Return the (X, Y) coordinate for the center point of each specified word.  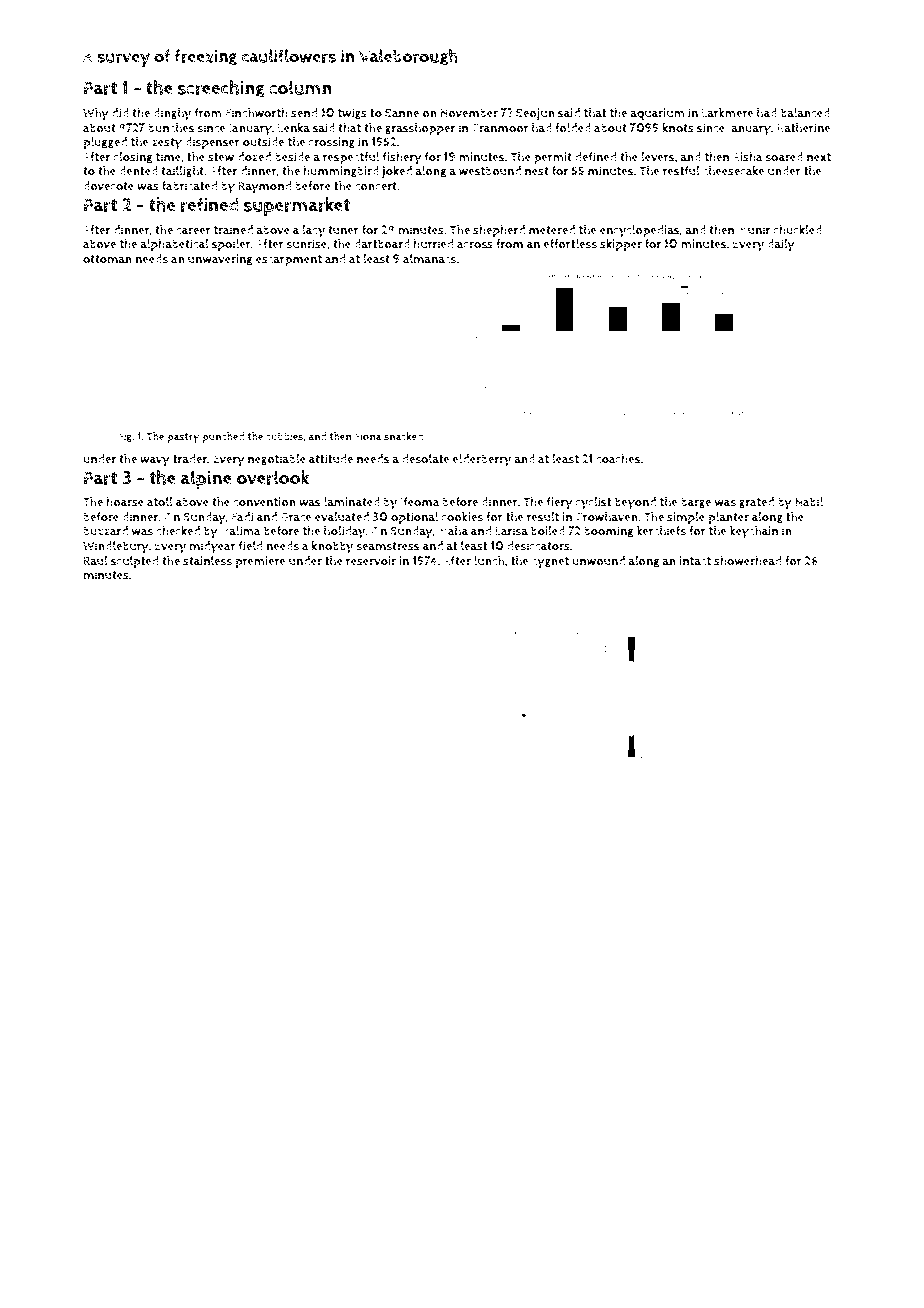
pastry (183, 438)
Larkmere (728, 113)
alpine (206, 479)
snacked (403, 436)
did (120, 112)
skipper (621, 245)
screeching (221, 89)
